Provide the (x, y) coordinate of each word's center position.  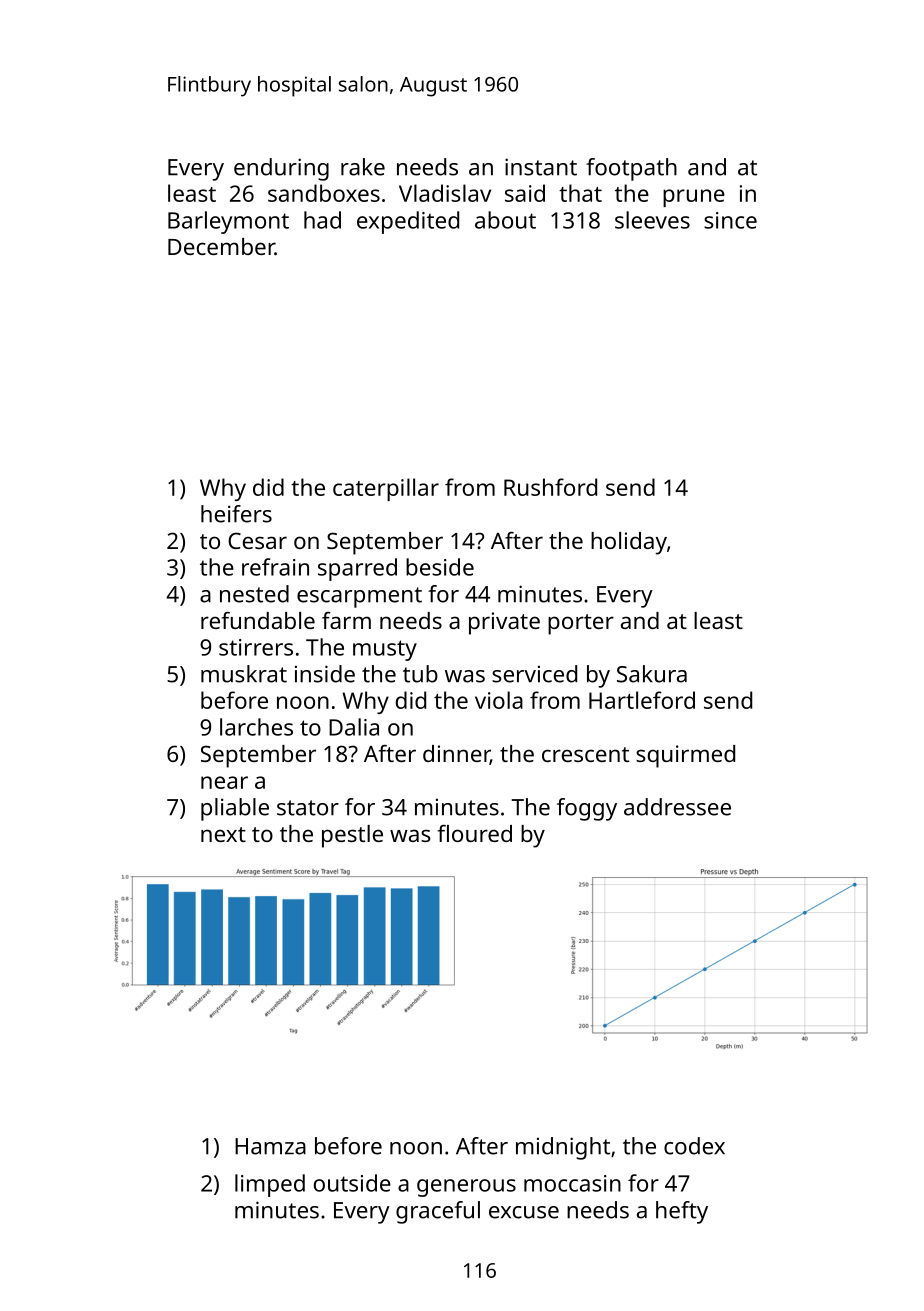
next (223, 834)
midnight (563, 1148)
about (505, 220)
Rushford (550, 487)
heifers (236, 514)
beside (440, 567)
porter (581, 624)
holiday (629, 543)
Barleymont (228, 222)
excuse (524, 1212)
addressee (677, 807)
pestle (352, 836)
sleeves (652, 220)
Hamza (270, 1146)
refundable (258, 620)
